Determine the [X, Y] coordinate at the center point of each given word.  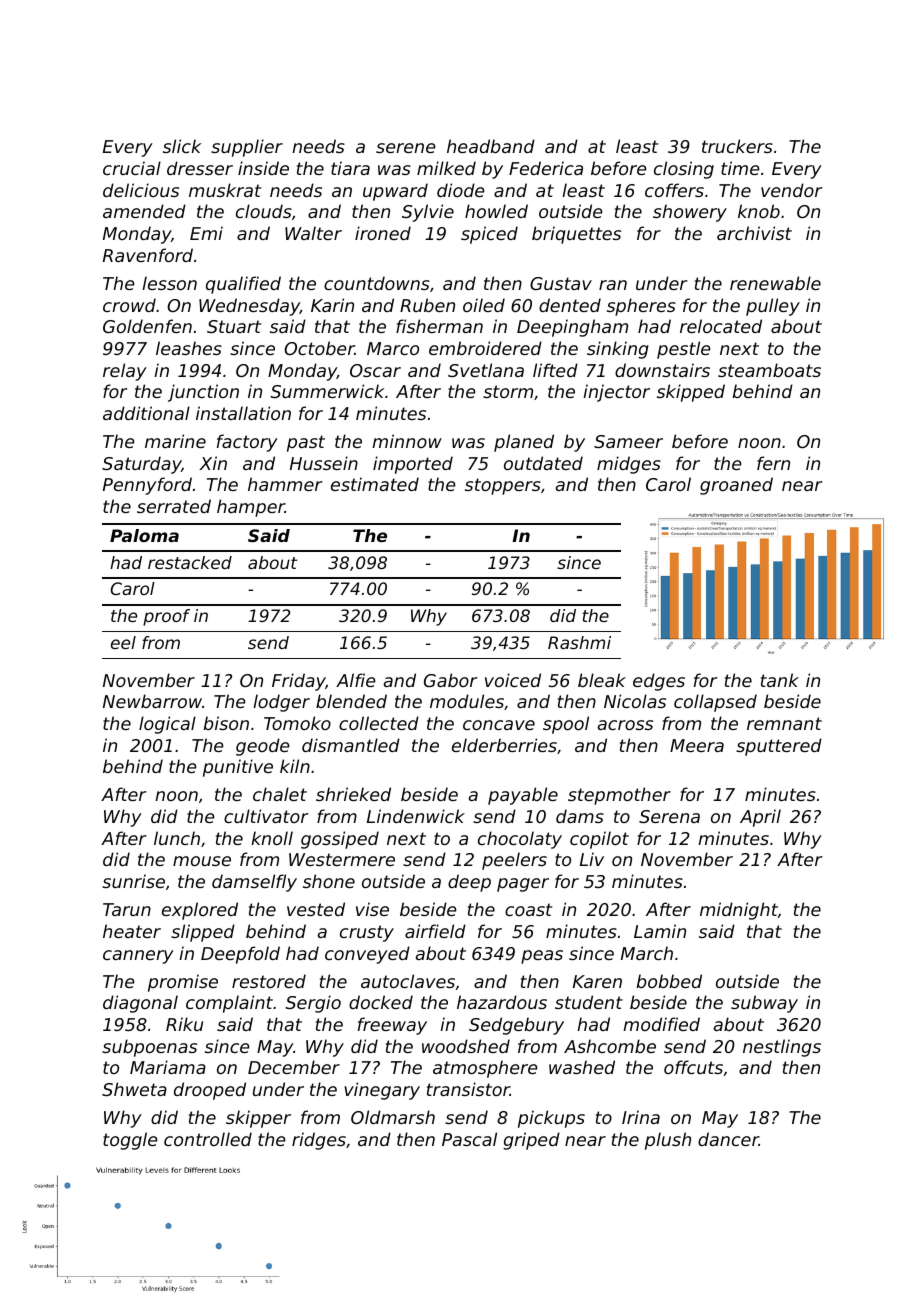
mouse [202, 861]
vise [372, 909]
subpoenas [149, 1048]
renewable [775, 283]
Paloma [144, 535]
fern [773, 463]
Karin [332, 305]
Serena [669, 816]
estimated [375, 484]
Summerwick [327, 391]
